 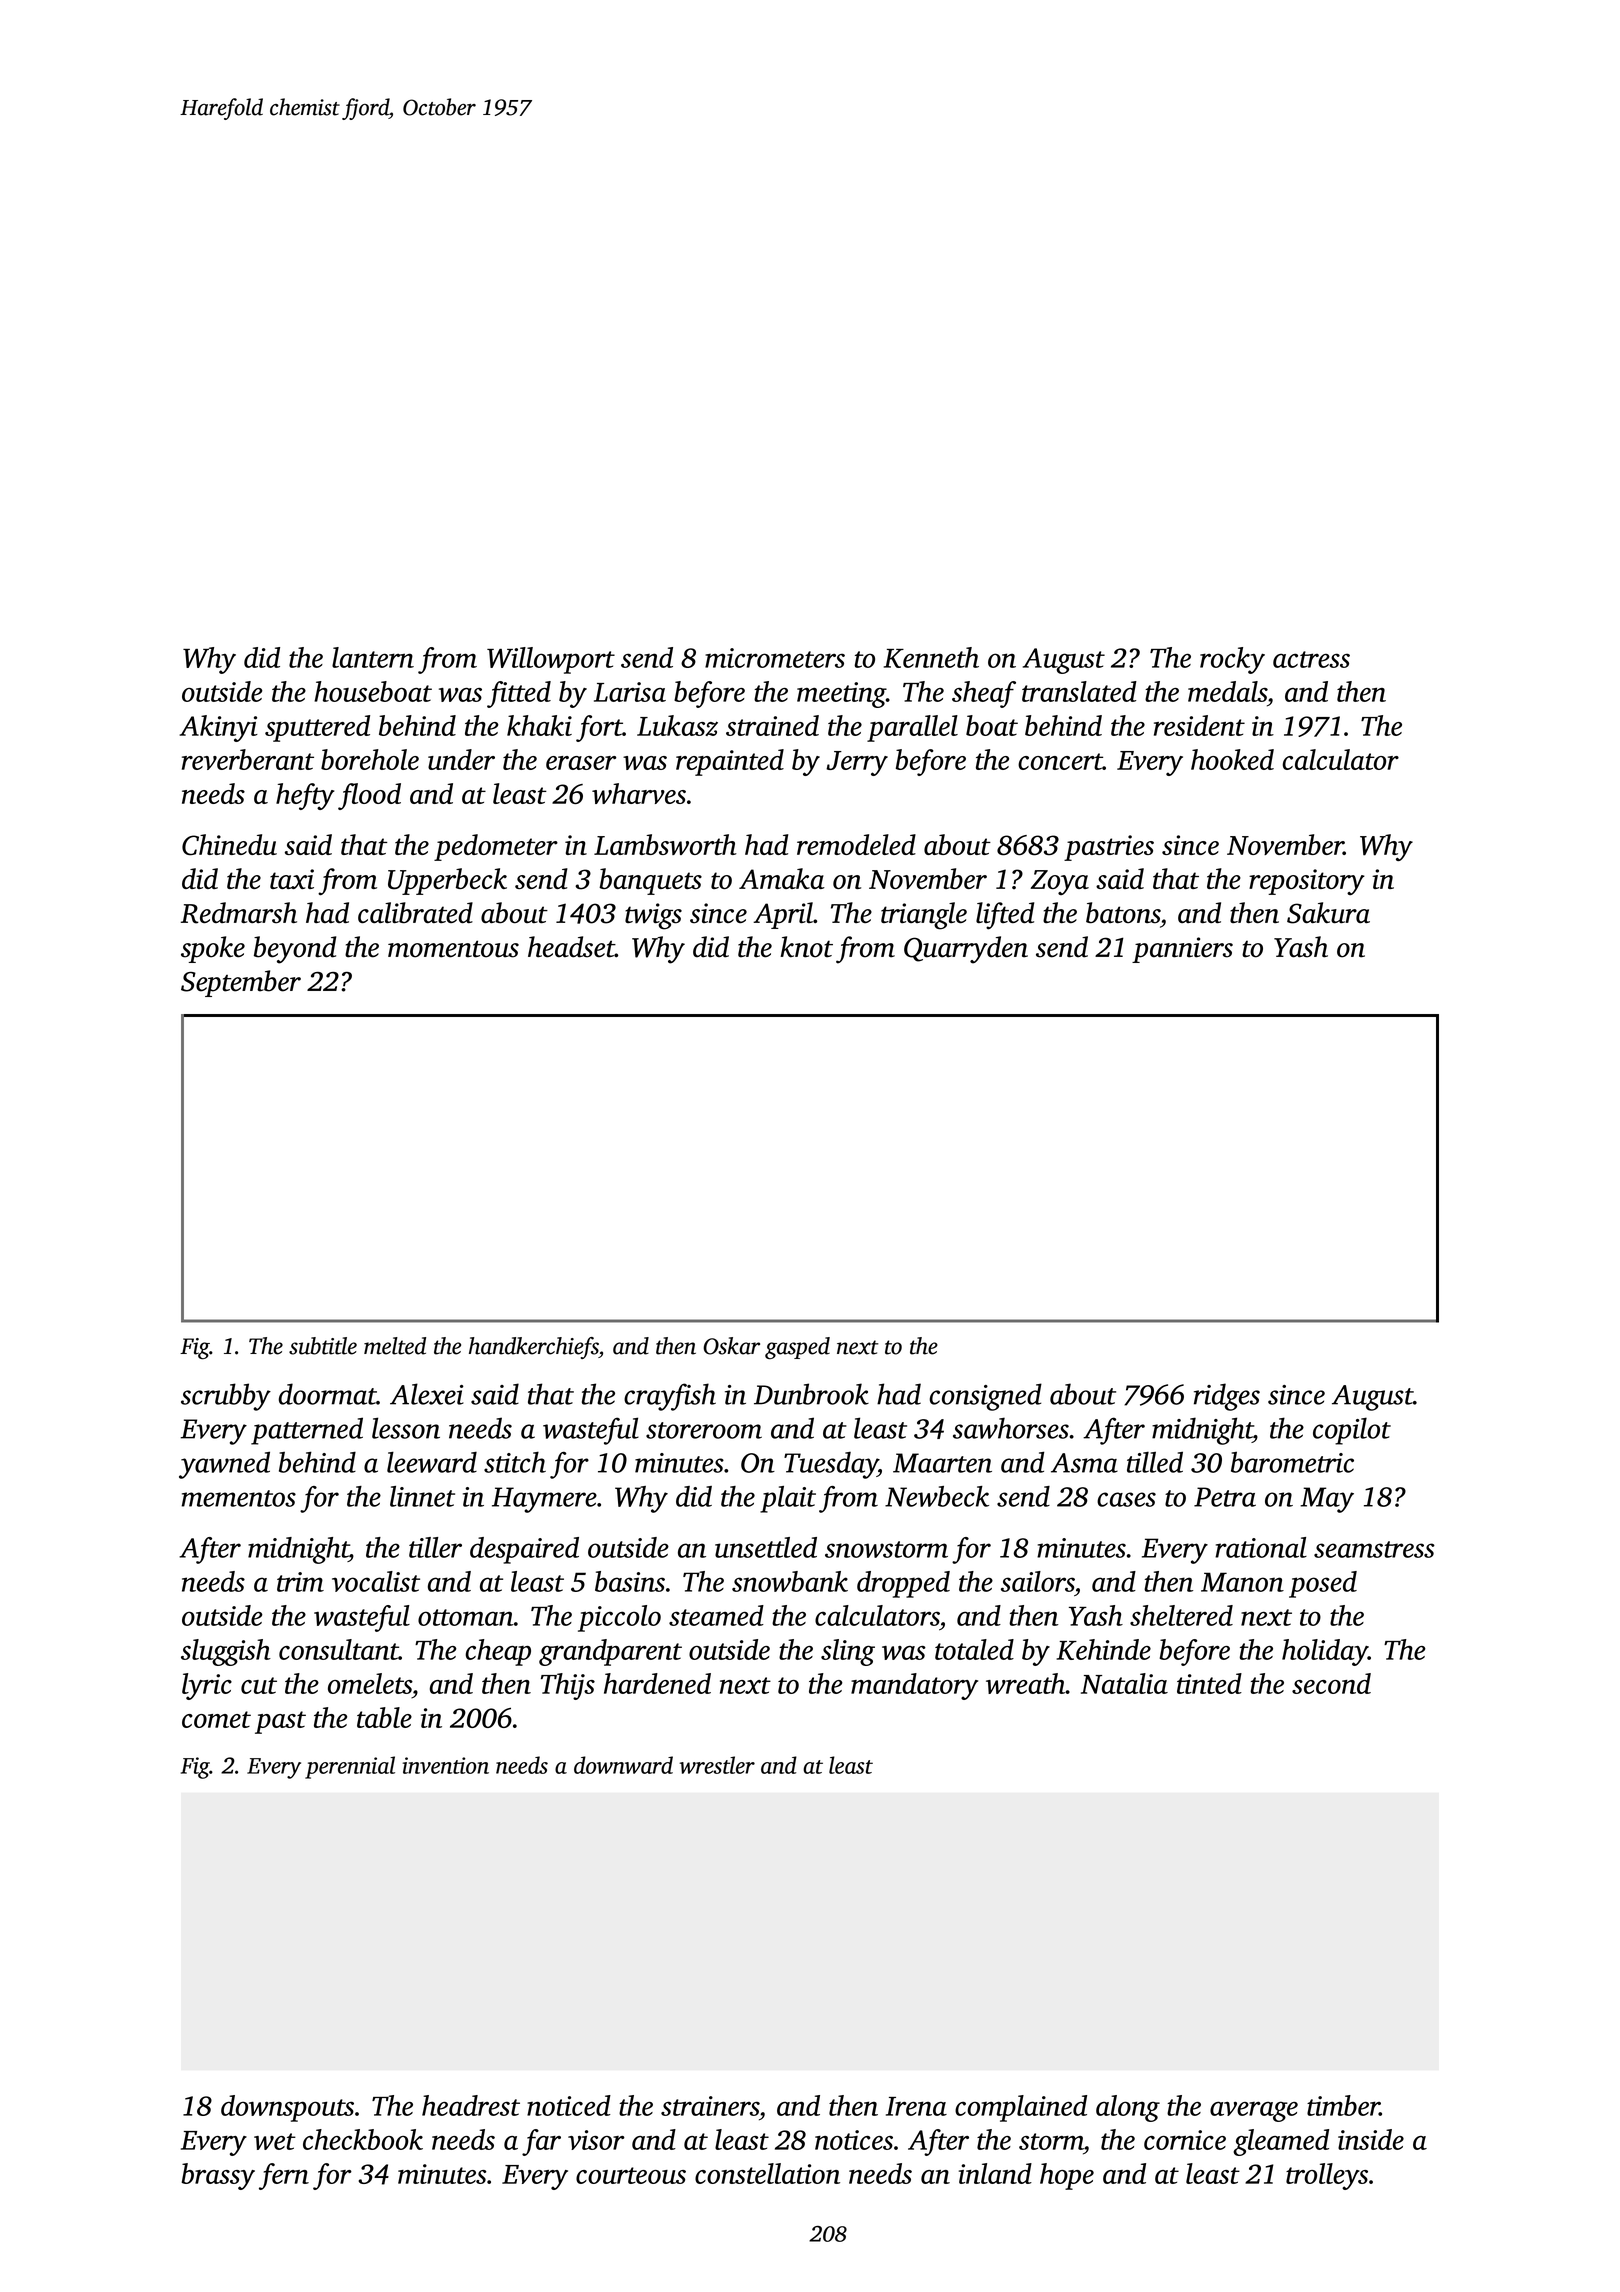 I want to click on second, so click(x=1331, y=1683).
